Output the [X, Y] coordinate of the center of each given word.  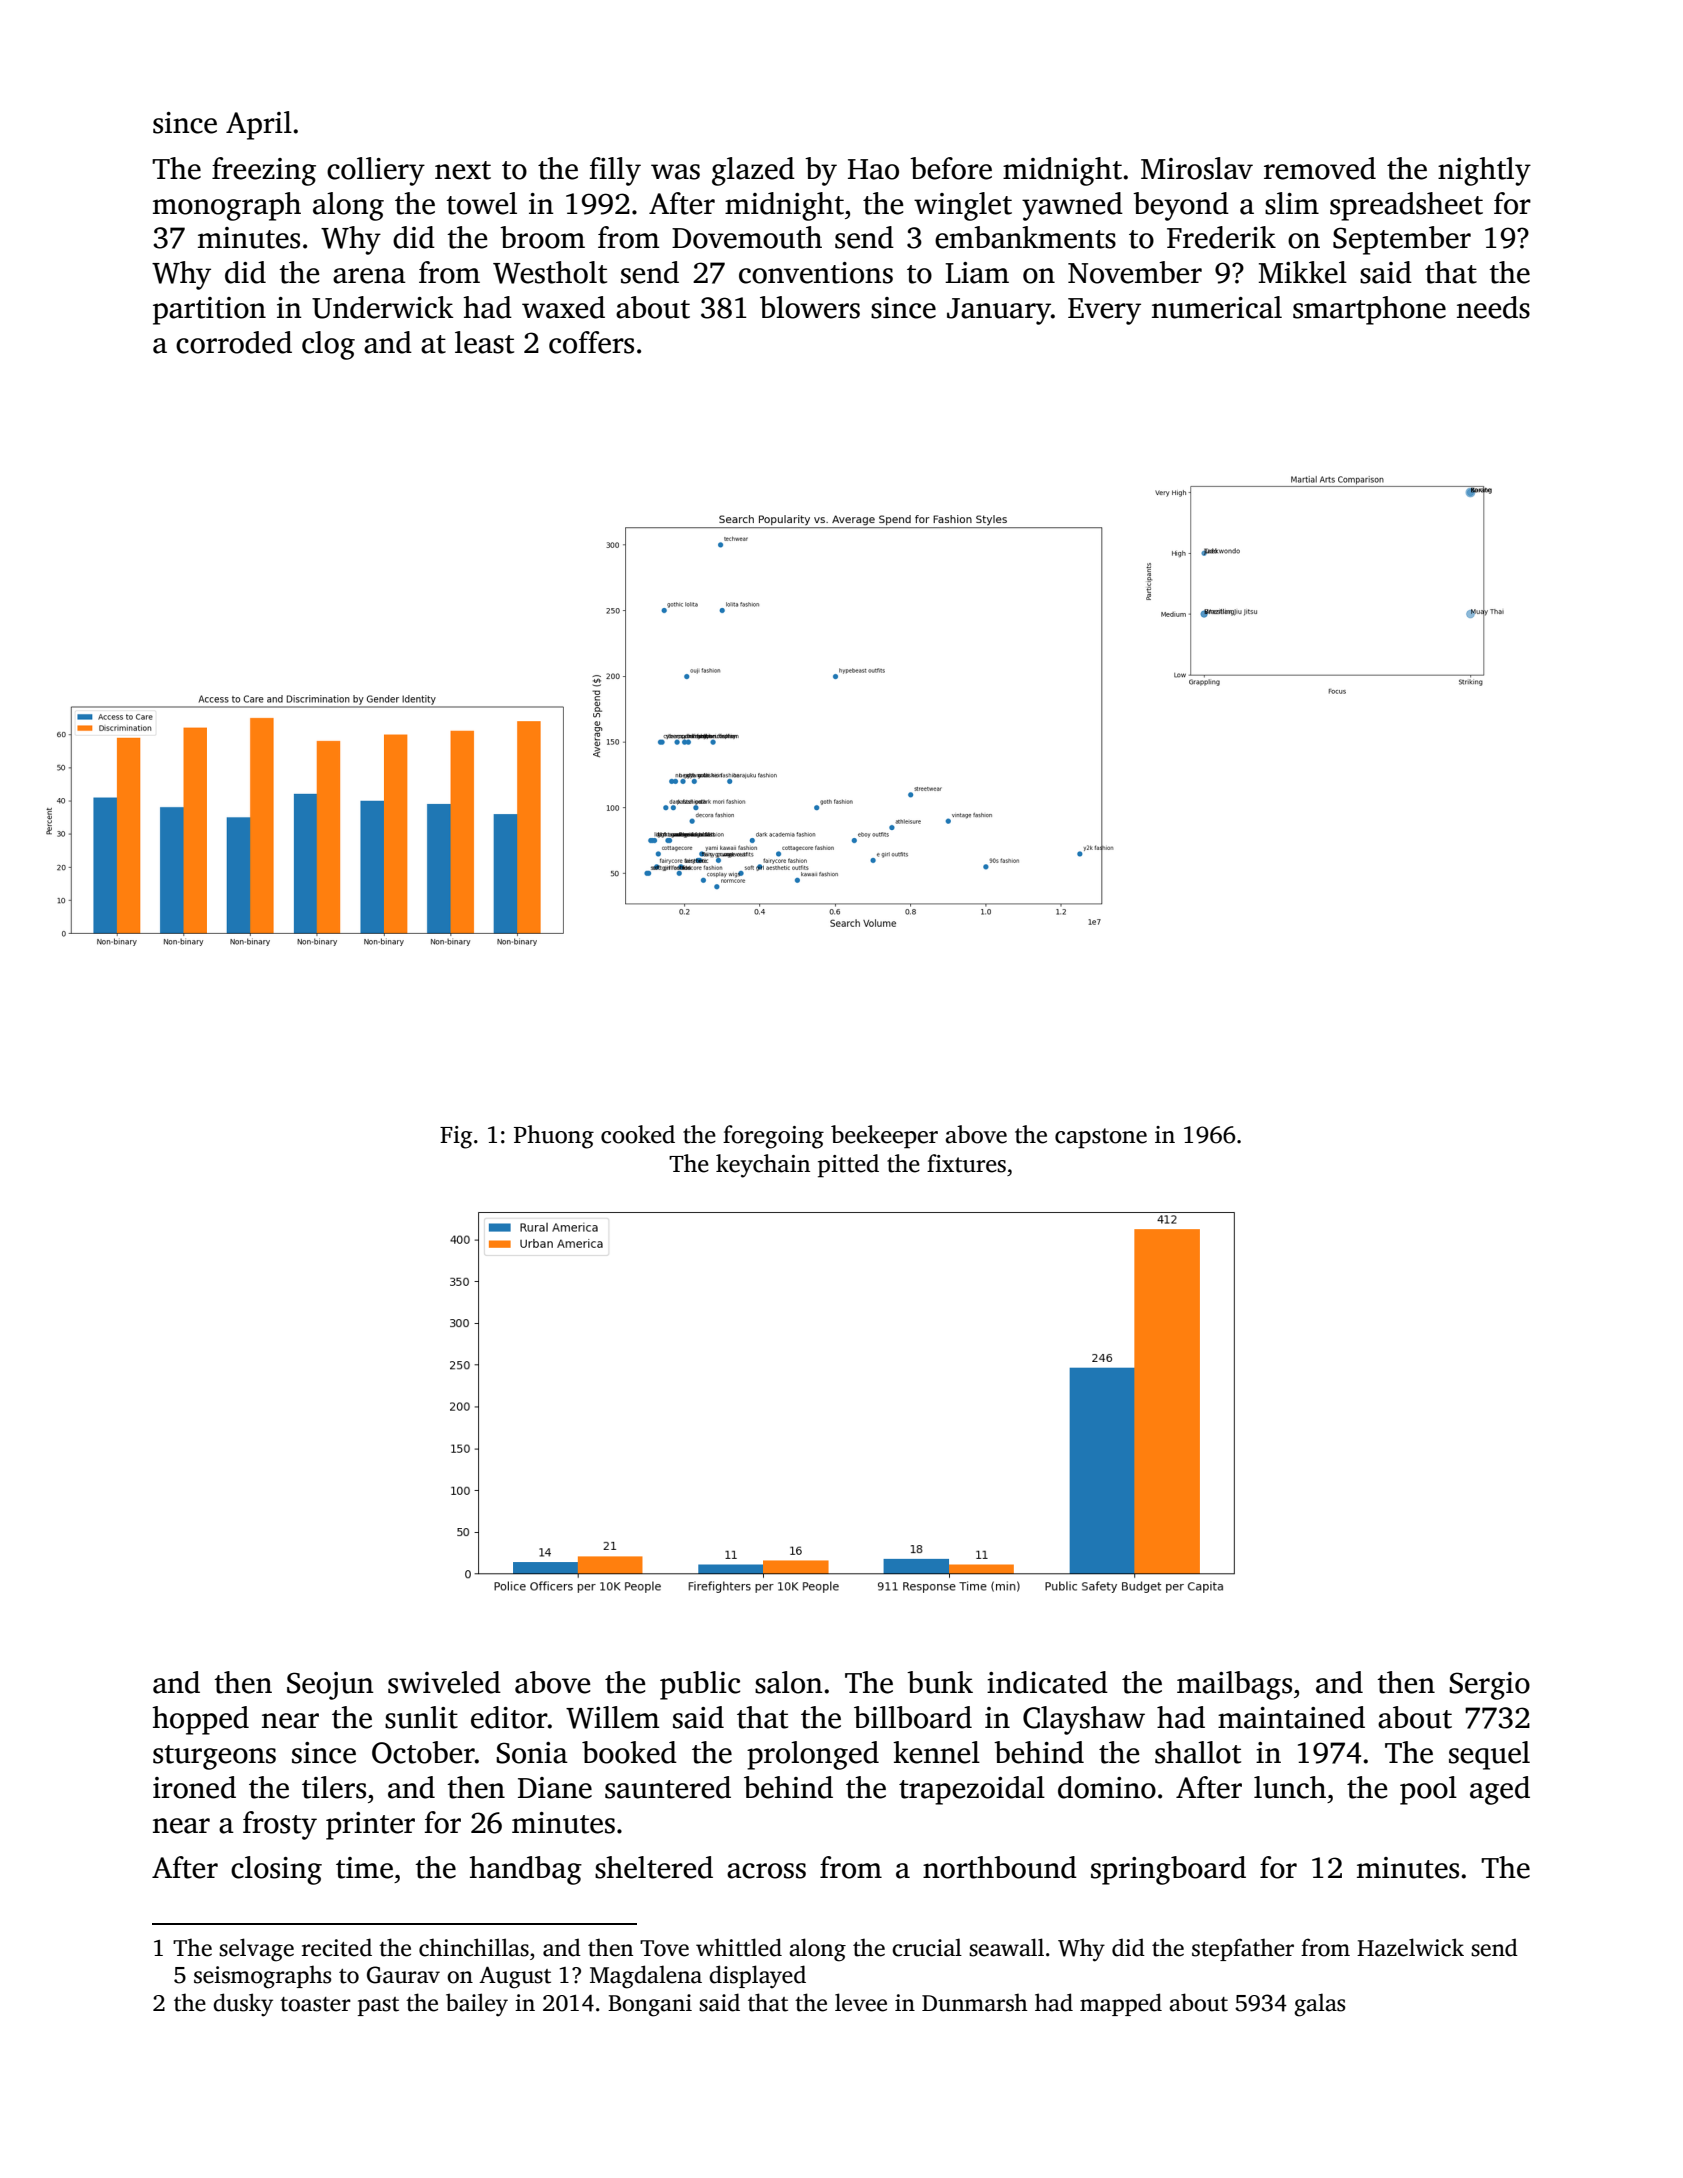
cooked [638, 1134]
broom [542, 237]
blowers [810, 307]
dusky [243, 2005]
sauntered [668, 1787]
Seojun [330, 1686]
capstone [1101, 1138]
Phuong [554, 1137]
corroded [234, 342]
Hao [873, 169]
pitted [848, 1166]
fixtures [966, 1163]
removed [1320, 168]
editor [509, 1717]
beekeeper [884, 1137]
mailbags [1234, 1685]
